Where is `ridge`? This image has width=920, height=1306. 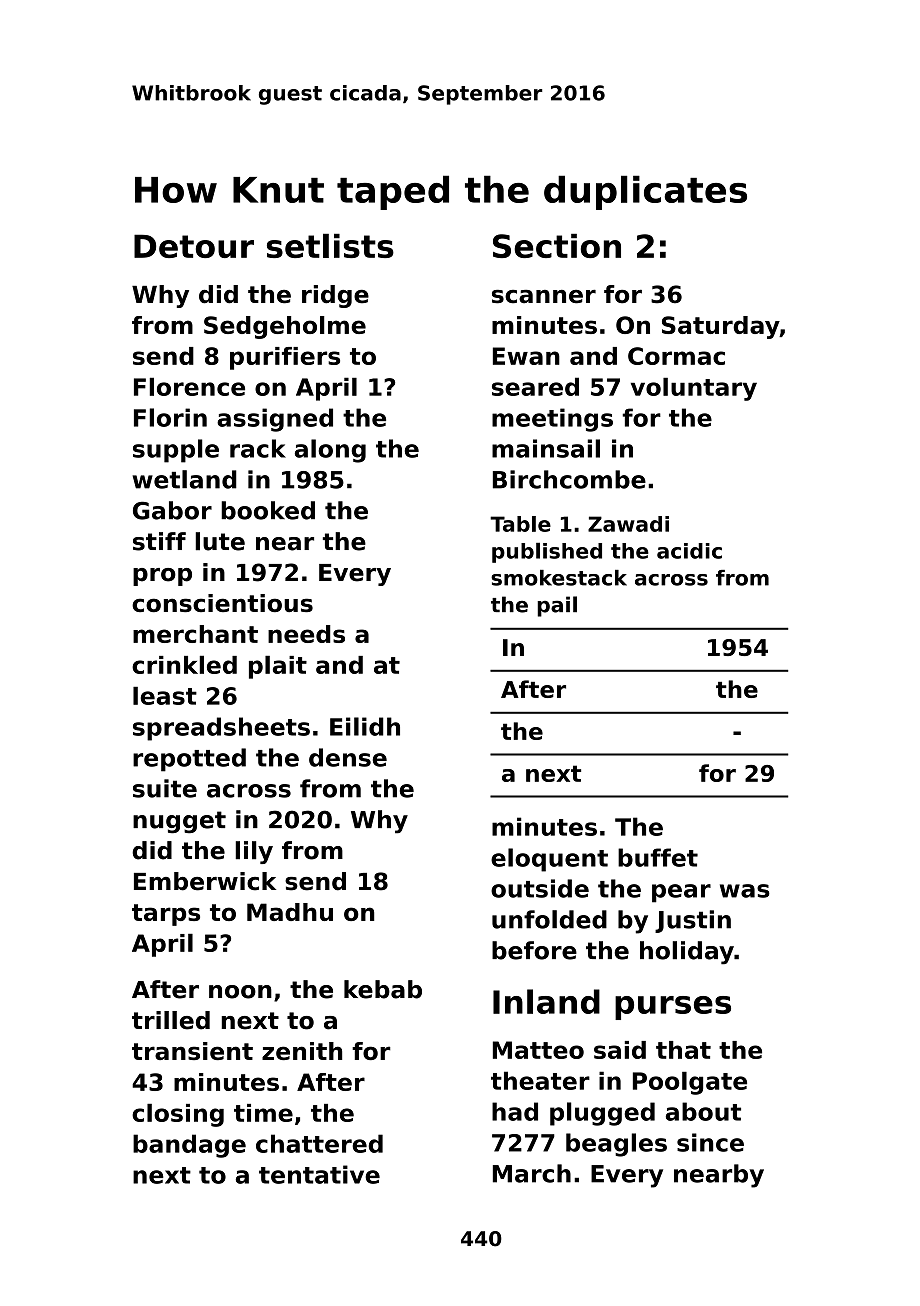
ridge is located at coordinates (335, 296).
